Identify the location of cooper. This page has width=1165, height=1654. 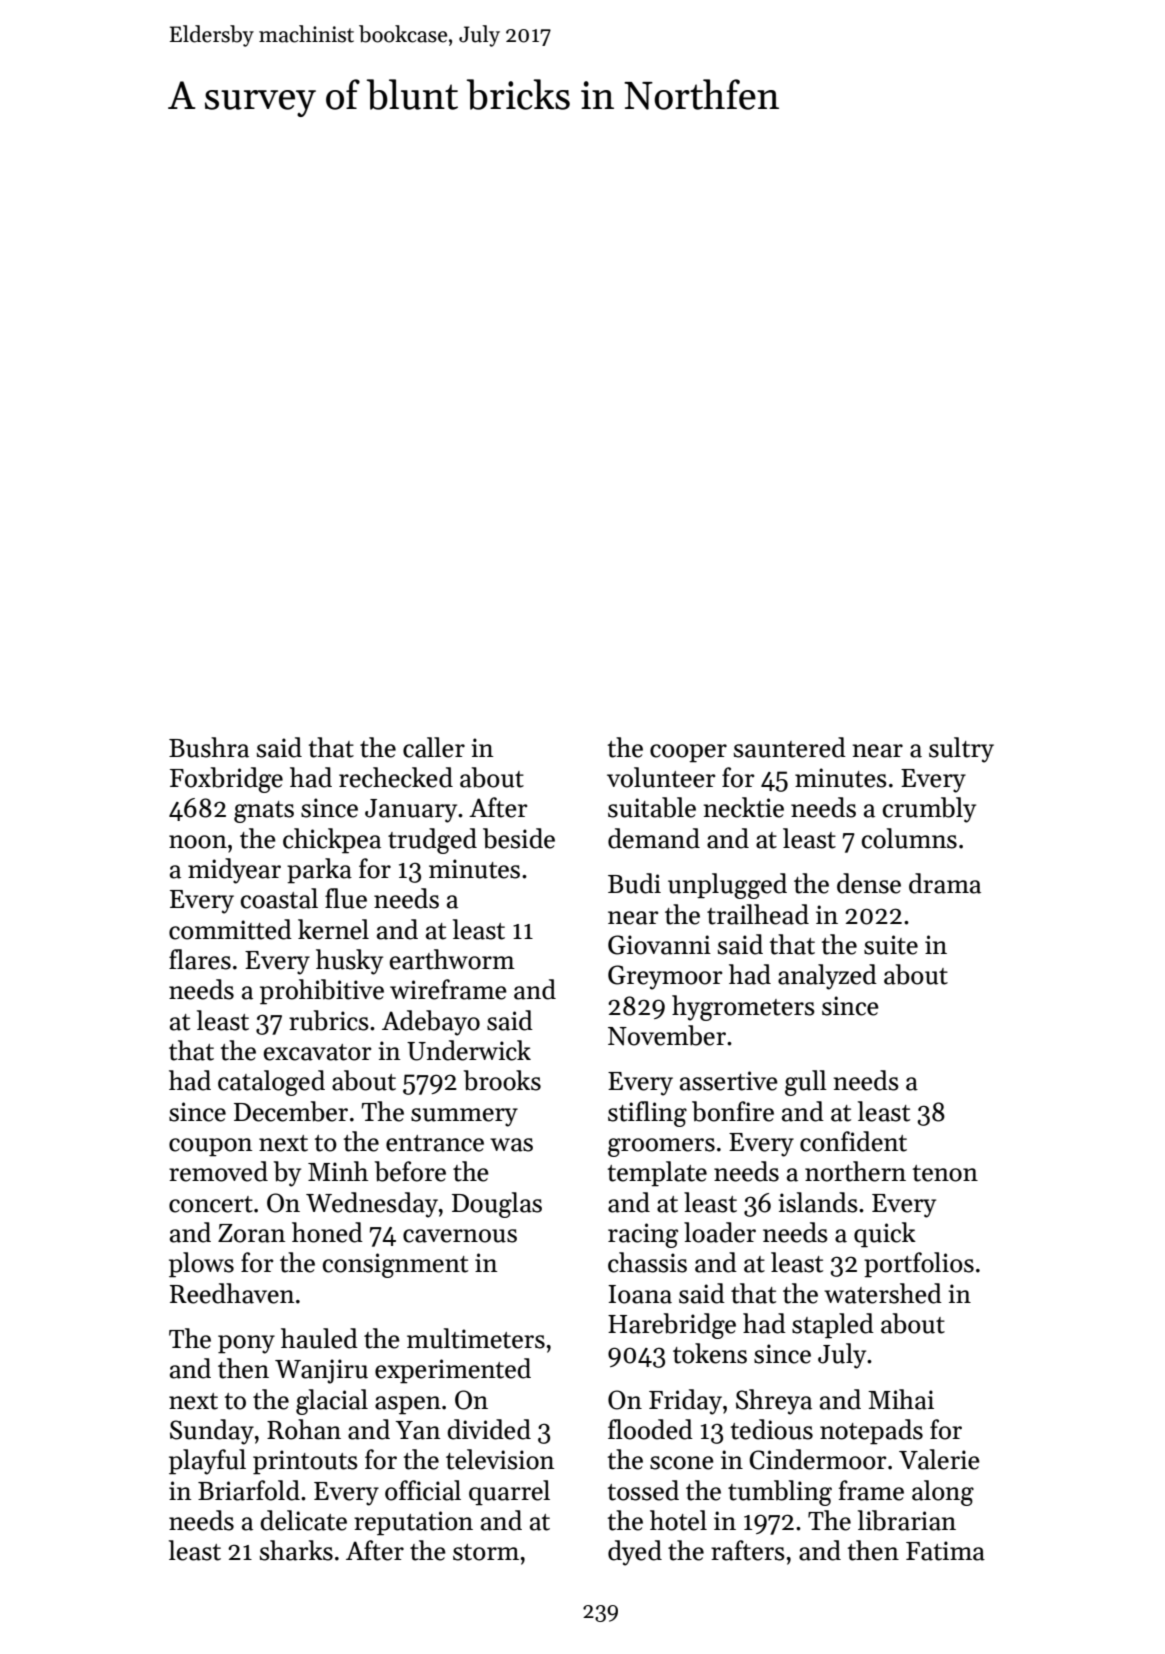
(688, 753).
